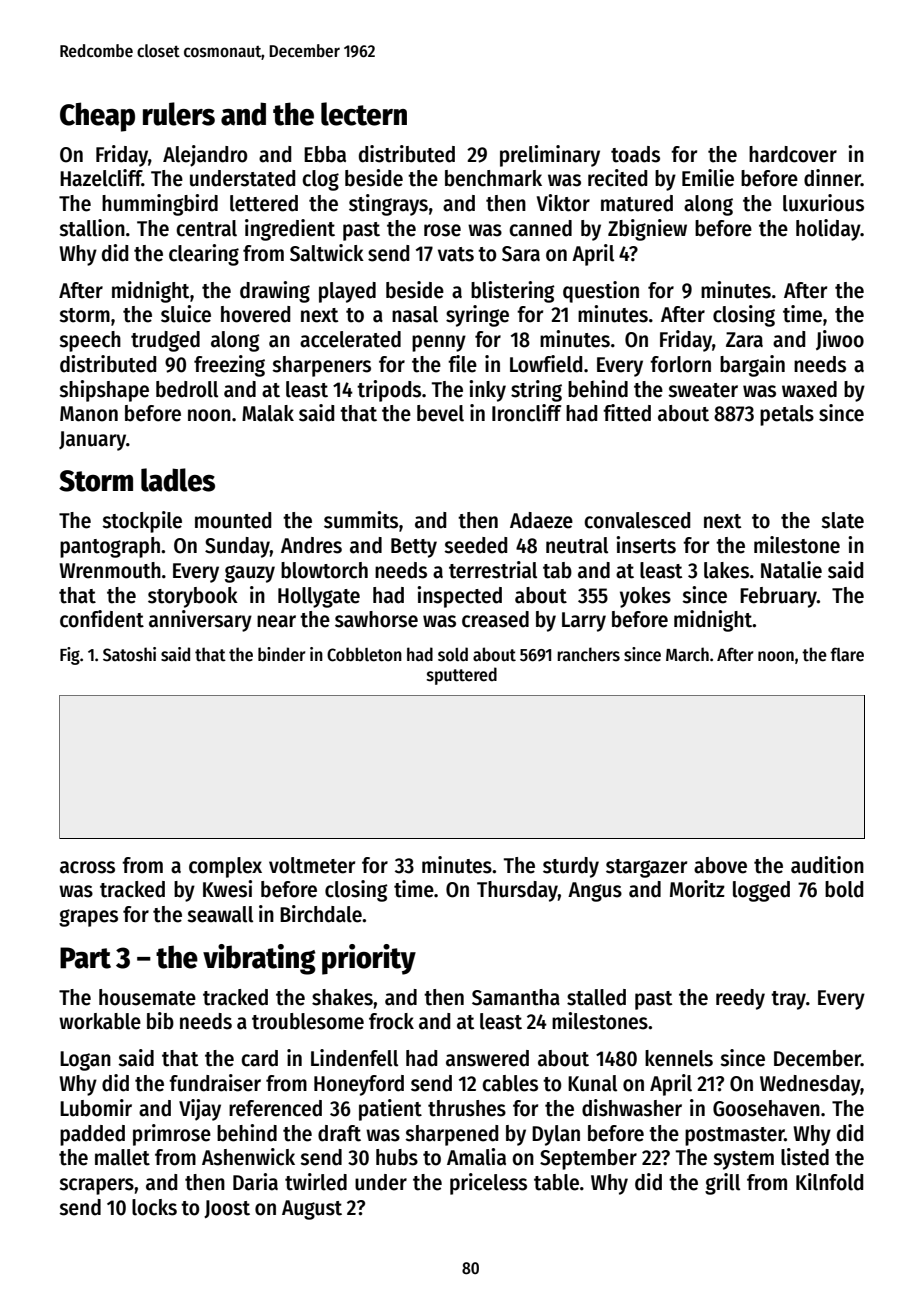  I want to click on sturdy, so click(571, 867).
